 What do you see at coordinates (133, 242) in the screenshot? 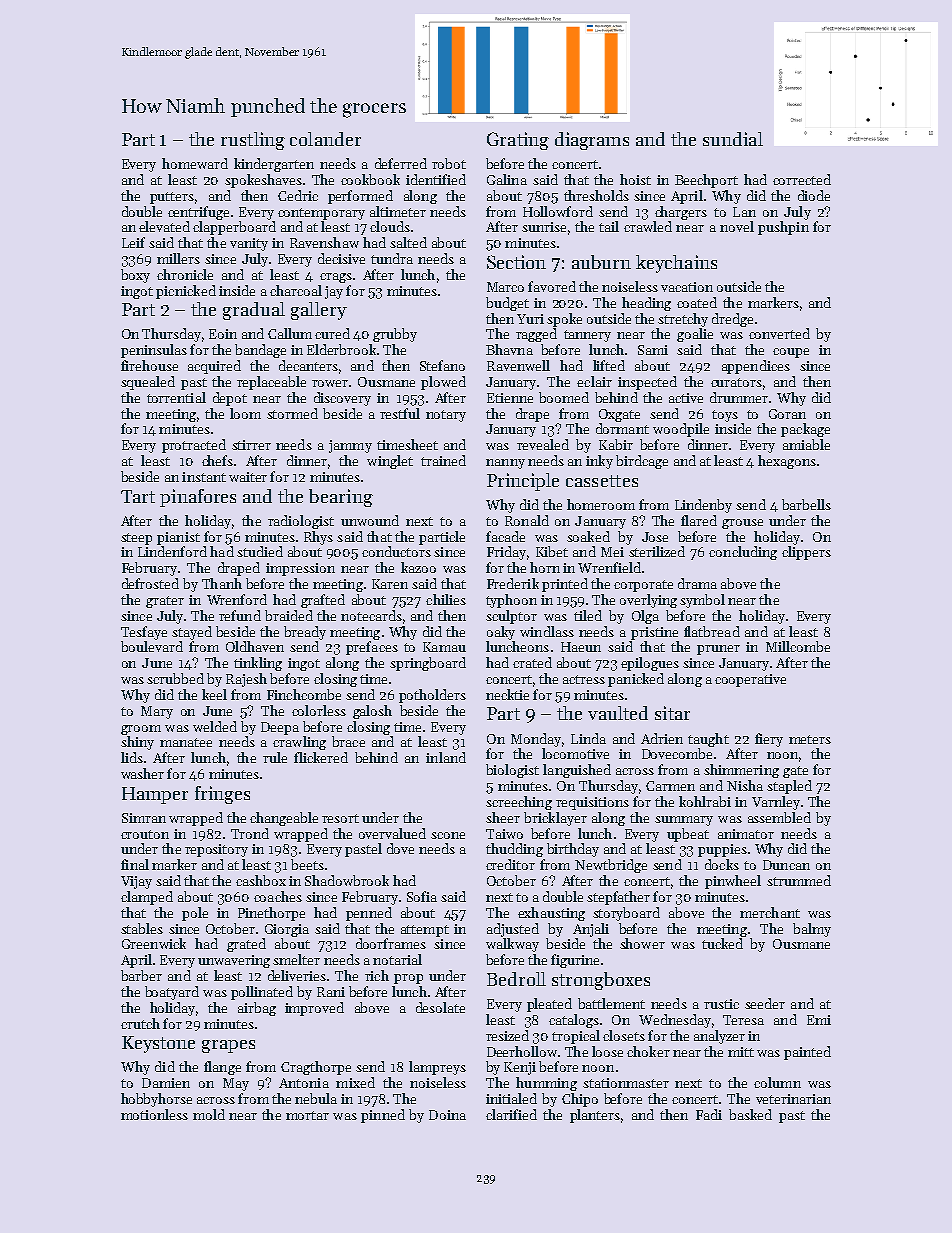
I see `Leif` at bounding box center [133, 242].
